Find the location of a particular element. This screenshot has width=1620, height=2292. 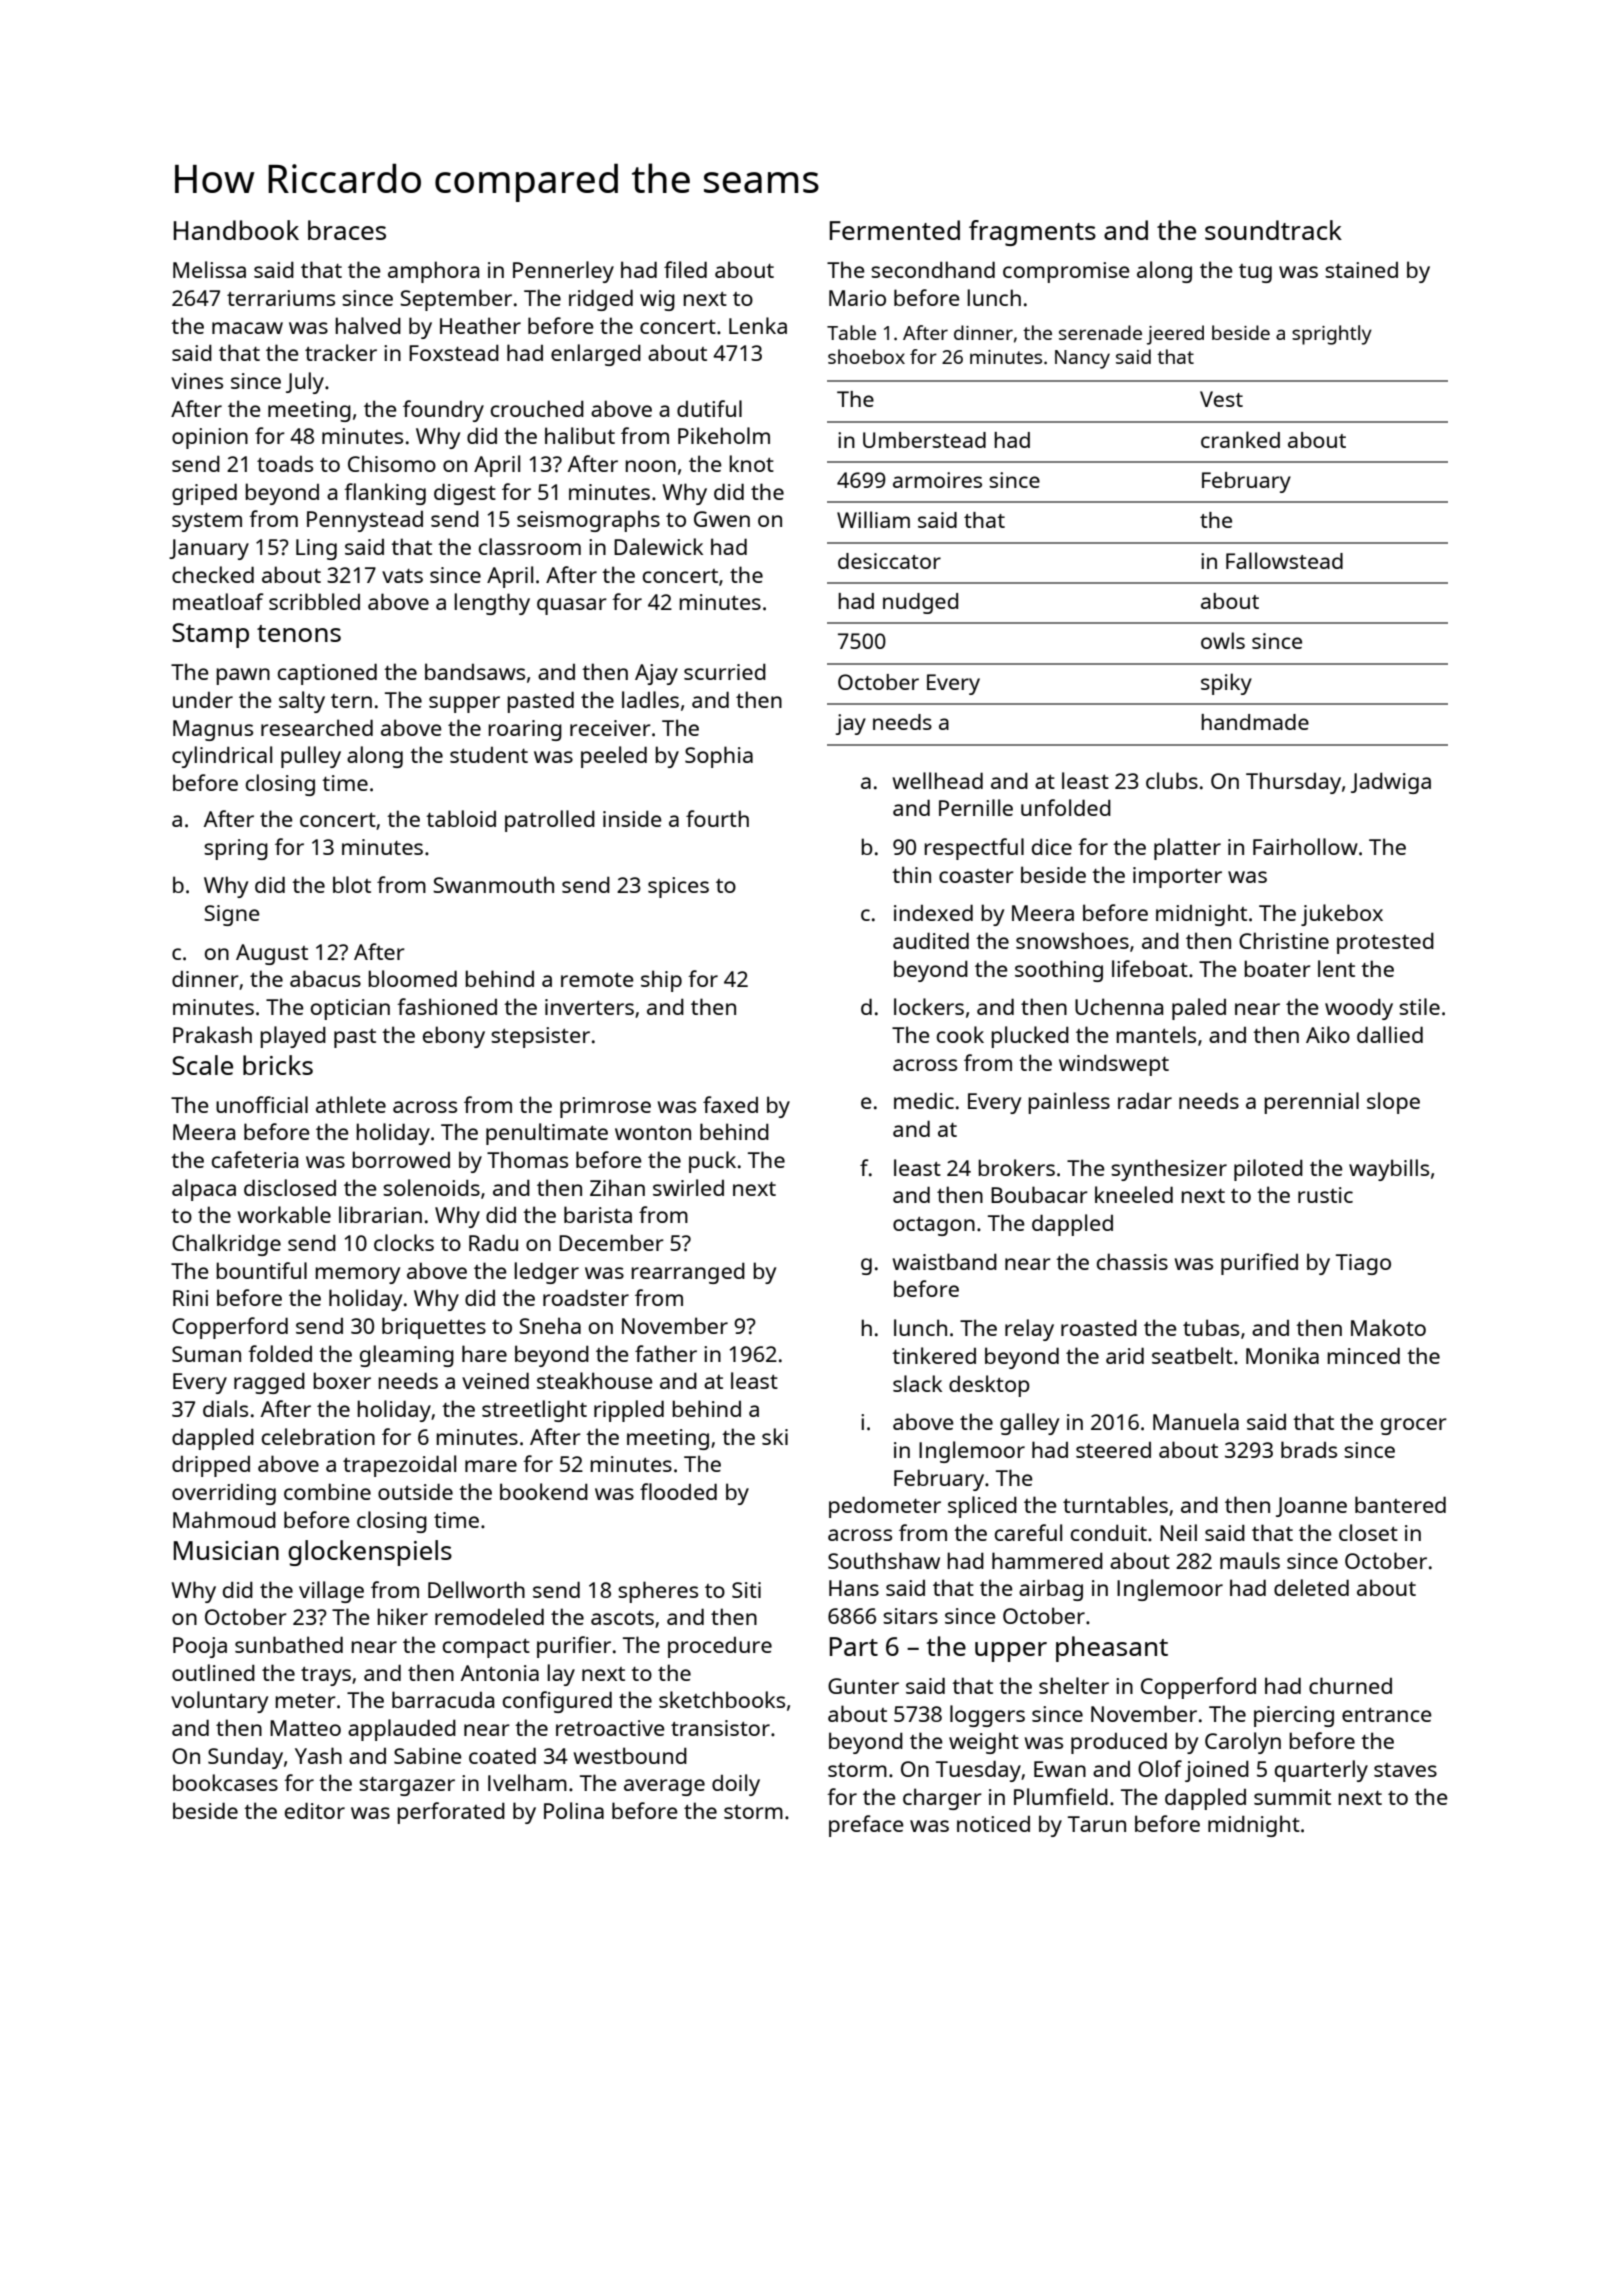

spices is located at coordinates (678, 887).
